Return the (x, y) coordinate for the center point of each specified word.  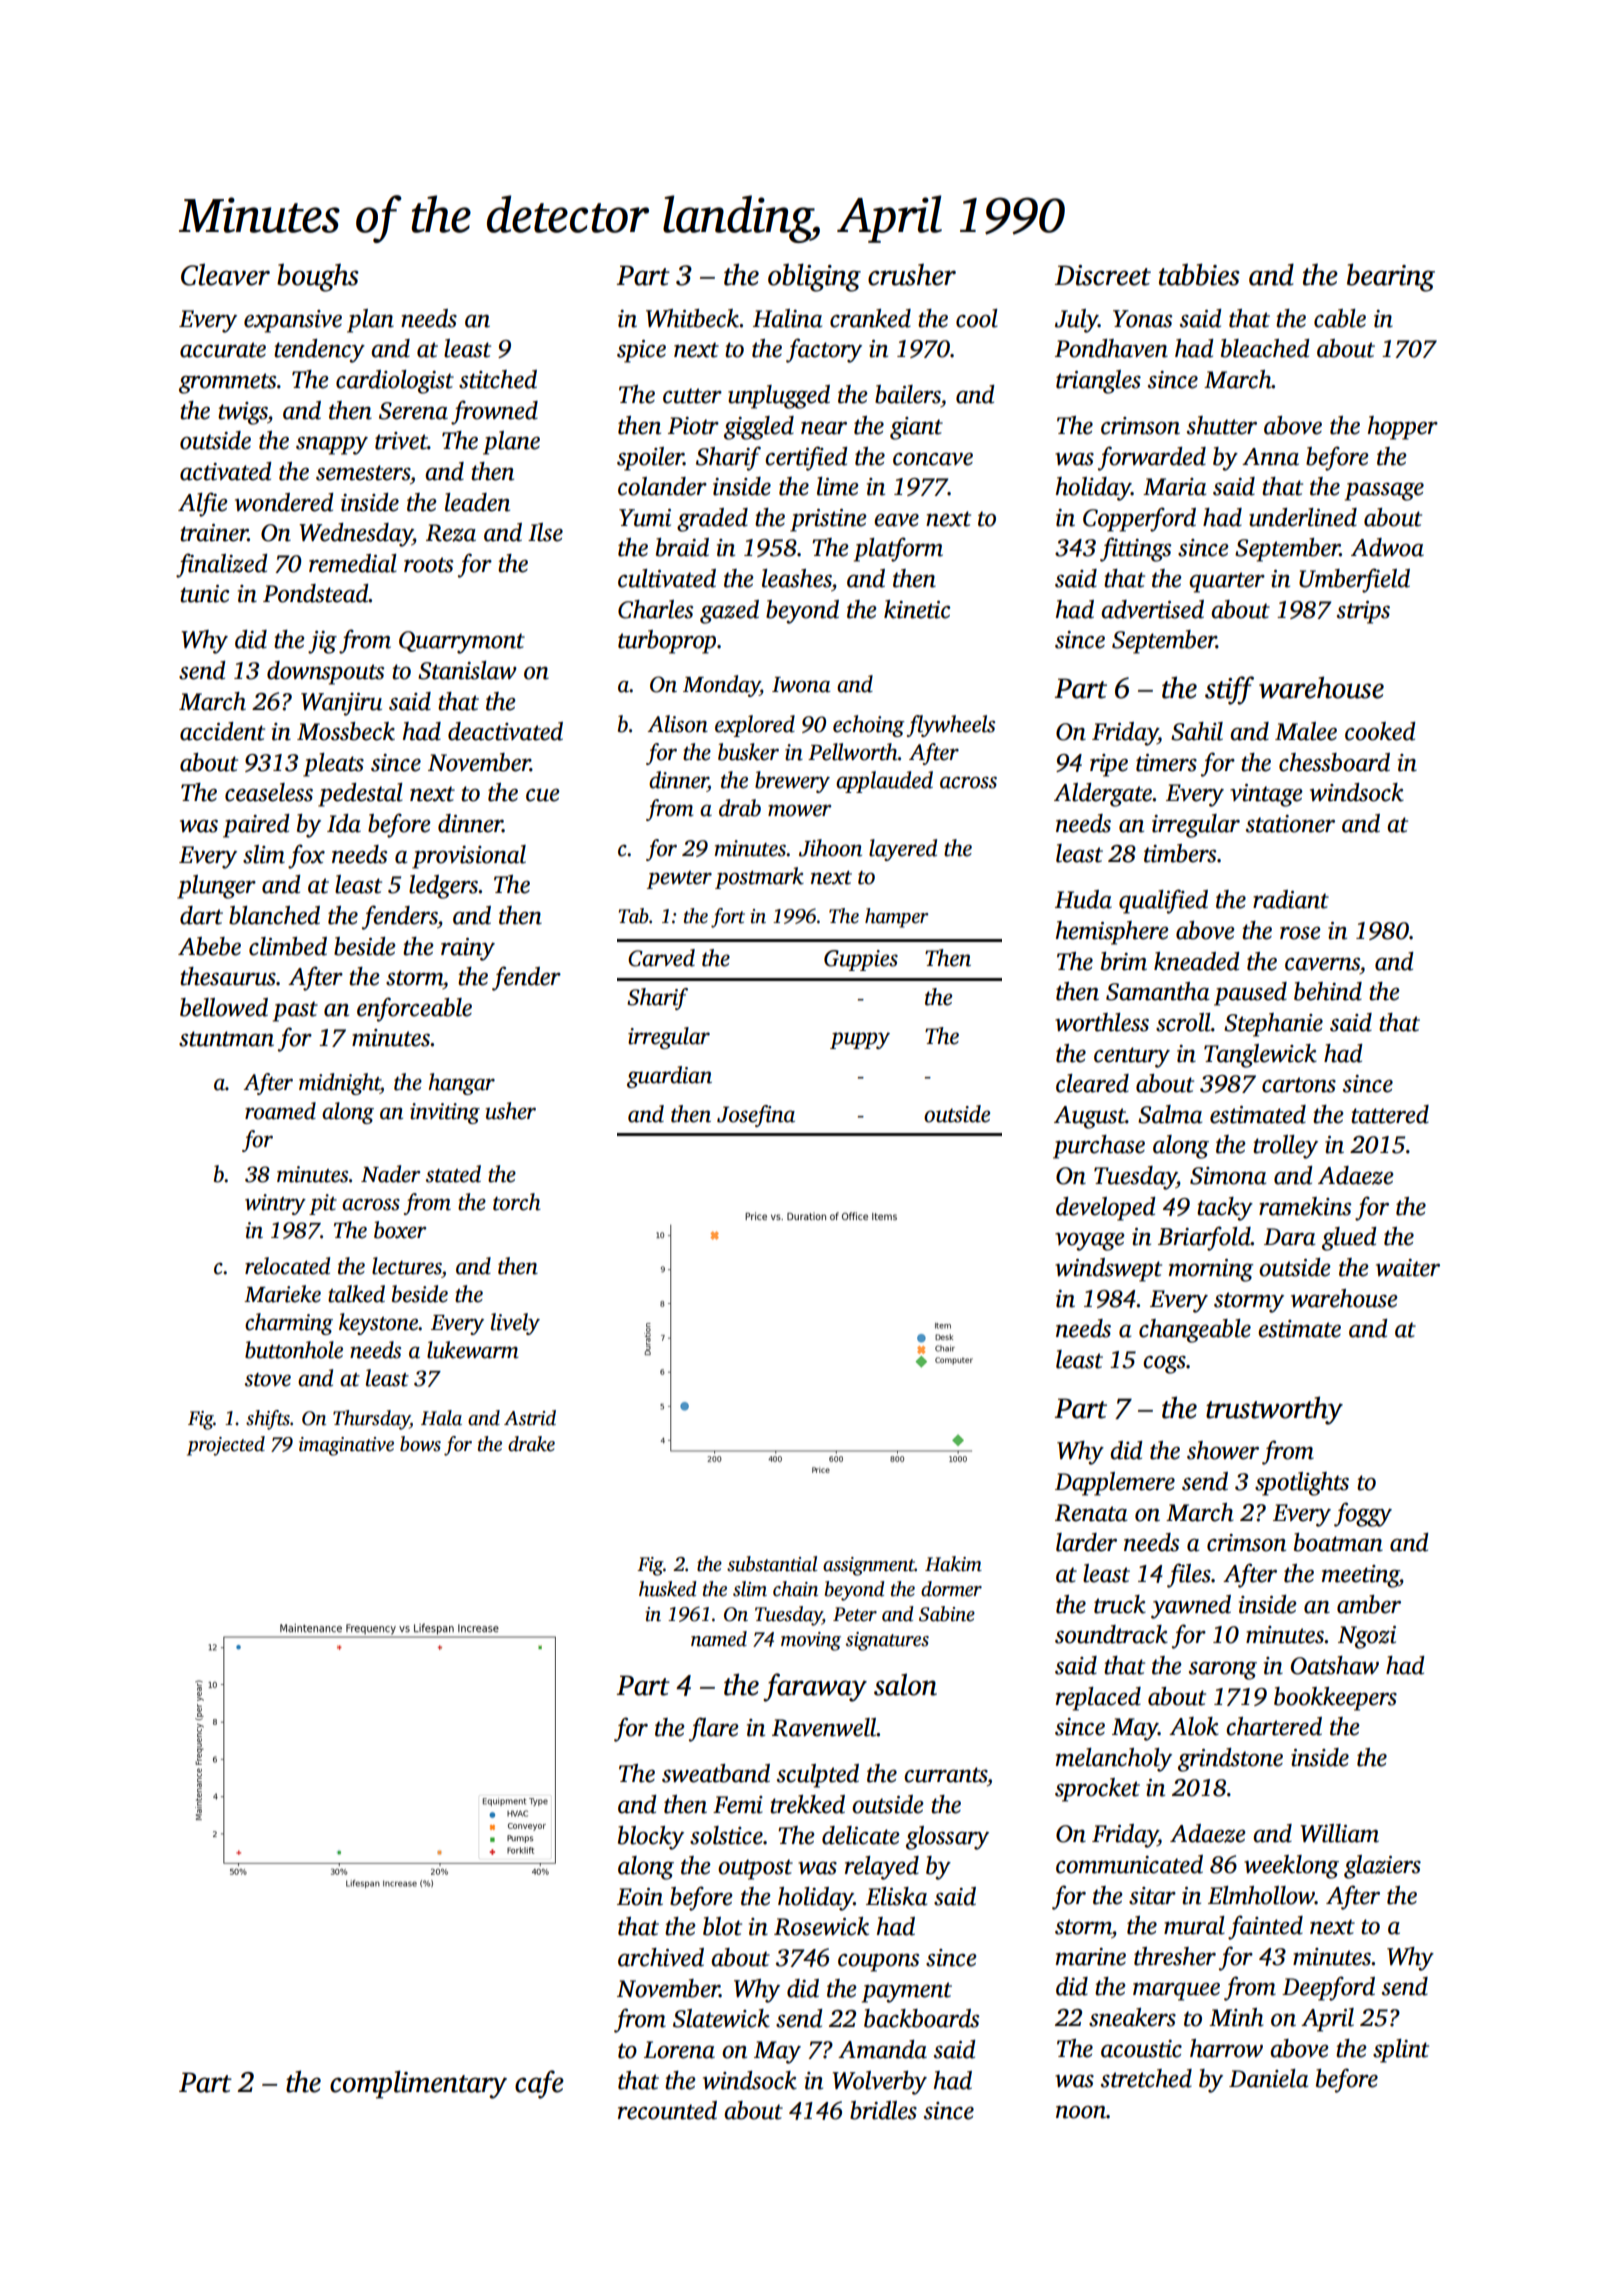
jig (322, 642)
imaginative (346, 1446)
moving (811, 1641)
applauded (884, 782)
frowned (494, 412)
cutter (692, 396)
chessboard (1334, 762)
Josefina (756, 1116)
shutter (1222, 425)
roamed (280, 1111)
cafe (539, 2084)
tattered (1390, 1114)
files (1189, 1575)
